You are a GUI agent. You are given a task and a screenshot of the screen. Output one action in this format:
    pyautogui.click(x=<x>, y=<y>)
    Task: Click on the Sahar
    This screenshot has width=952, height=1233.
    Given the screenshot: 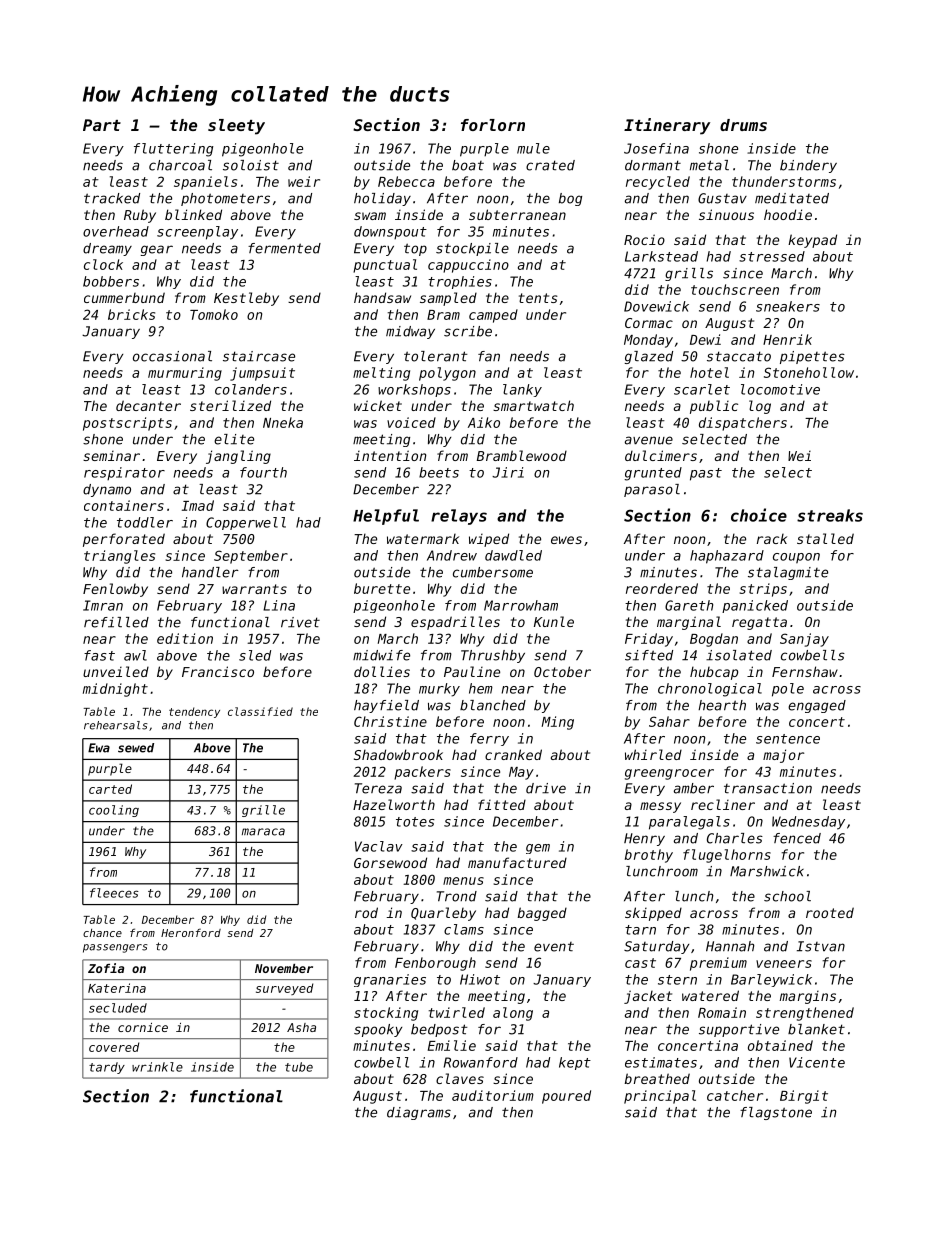 What is the action you would take?
    pyautogui.click(x=669, y=721)
